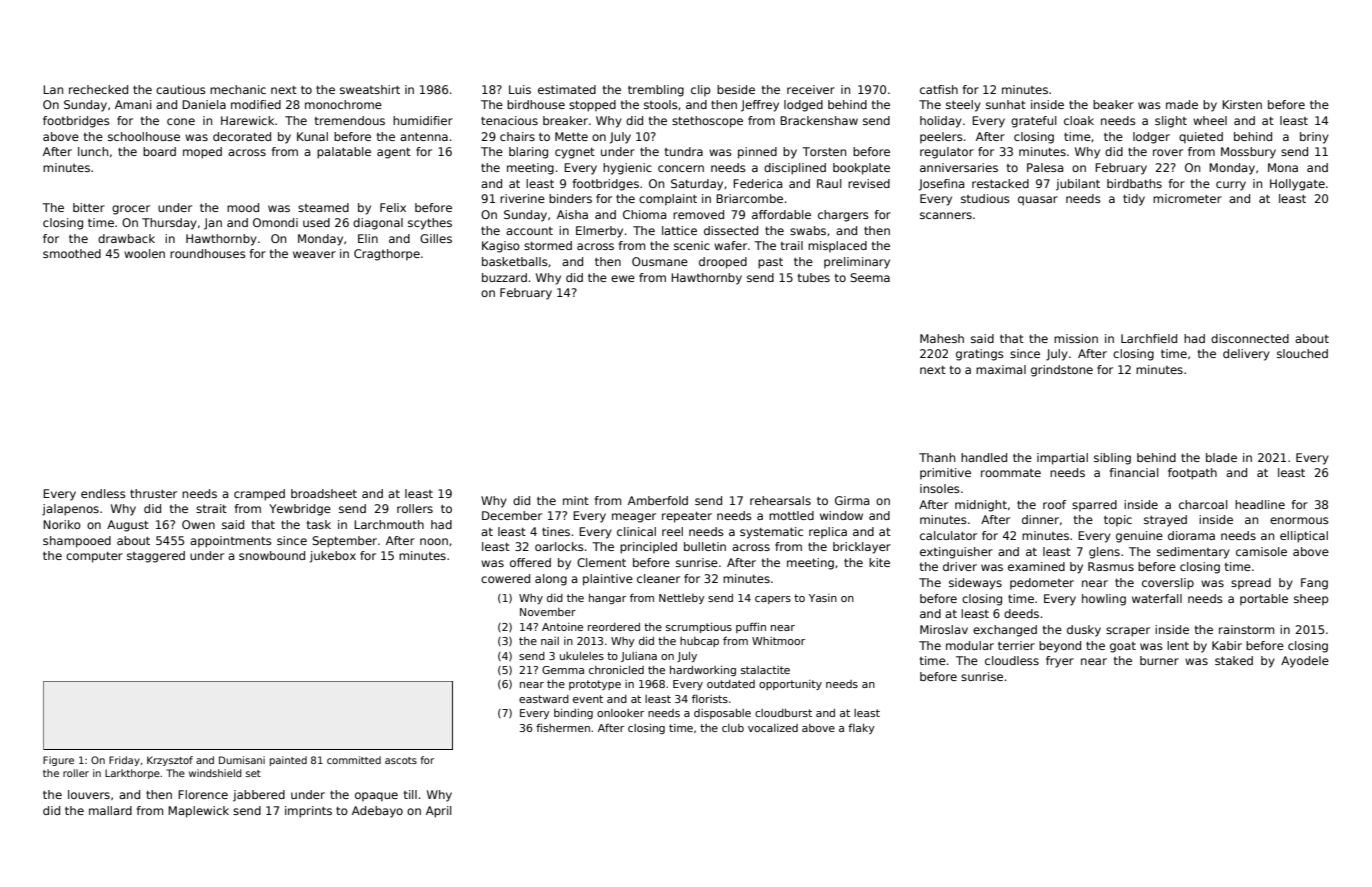  Describe the element at coordinates (1084, 631) in the document. I see `dusky` at that location.
